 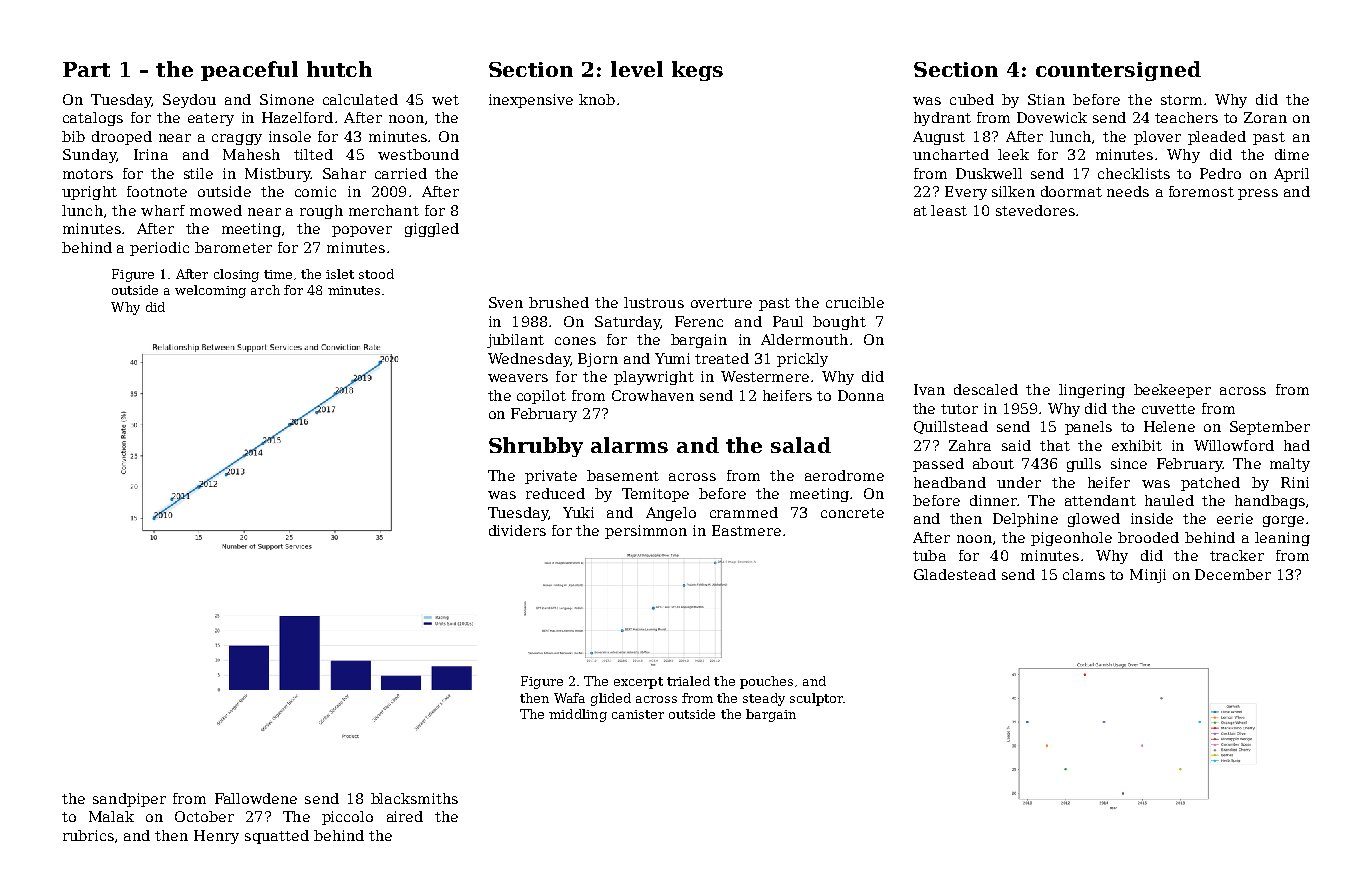 I want to click on aerodrome, so click(x=844, y=475).
